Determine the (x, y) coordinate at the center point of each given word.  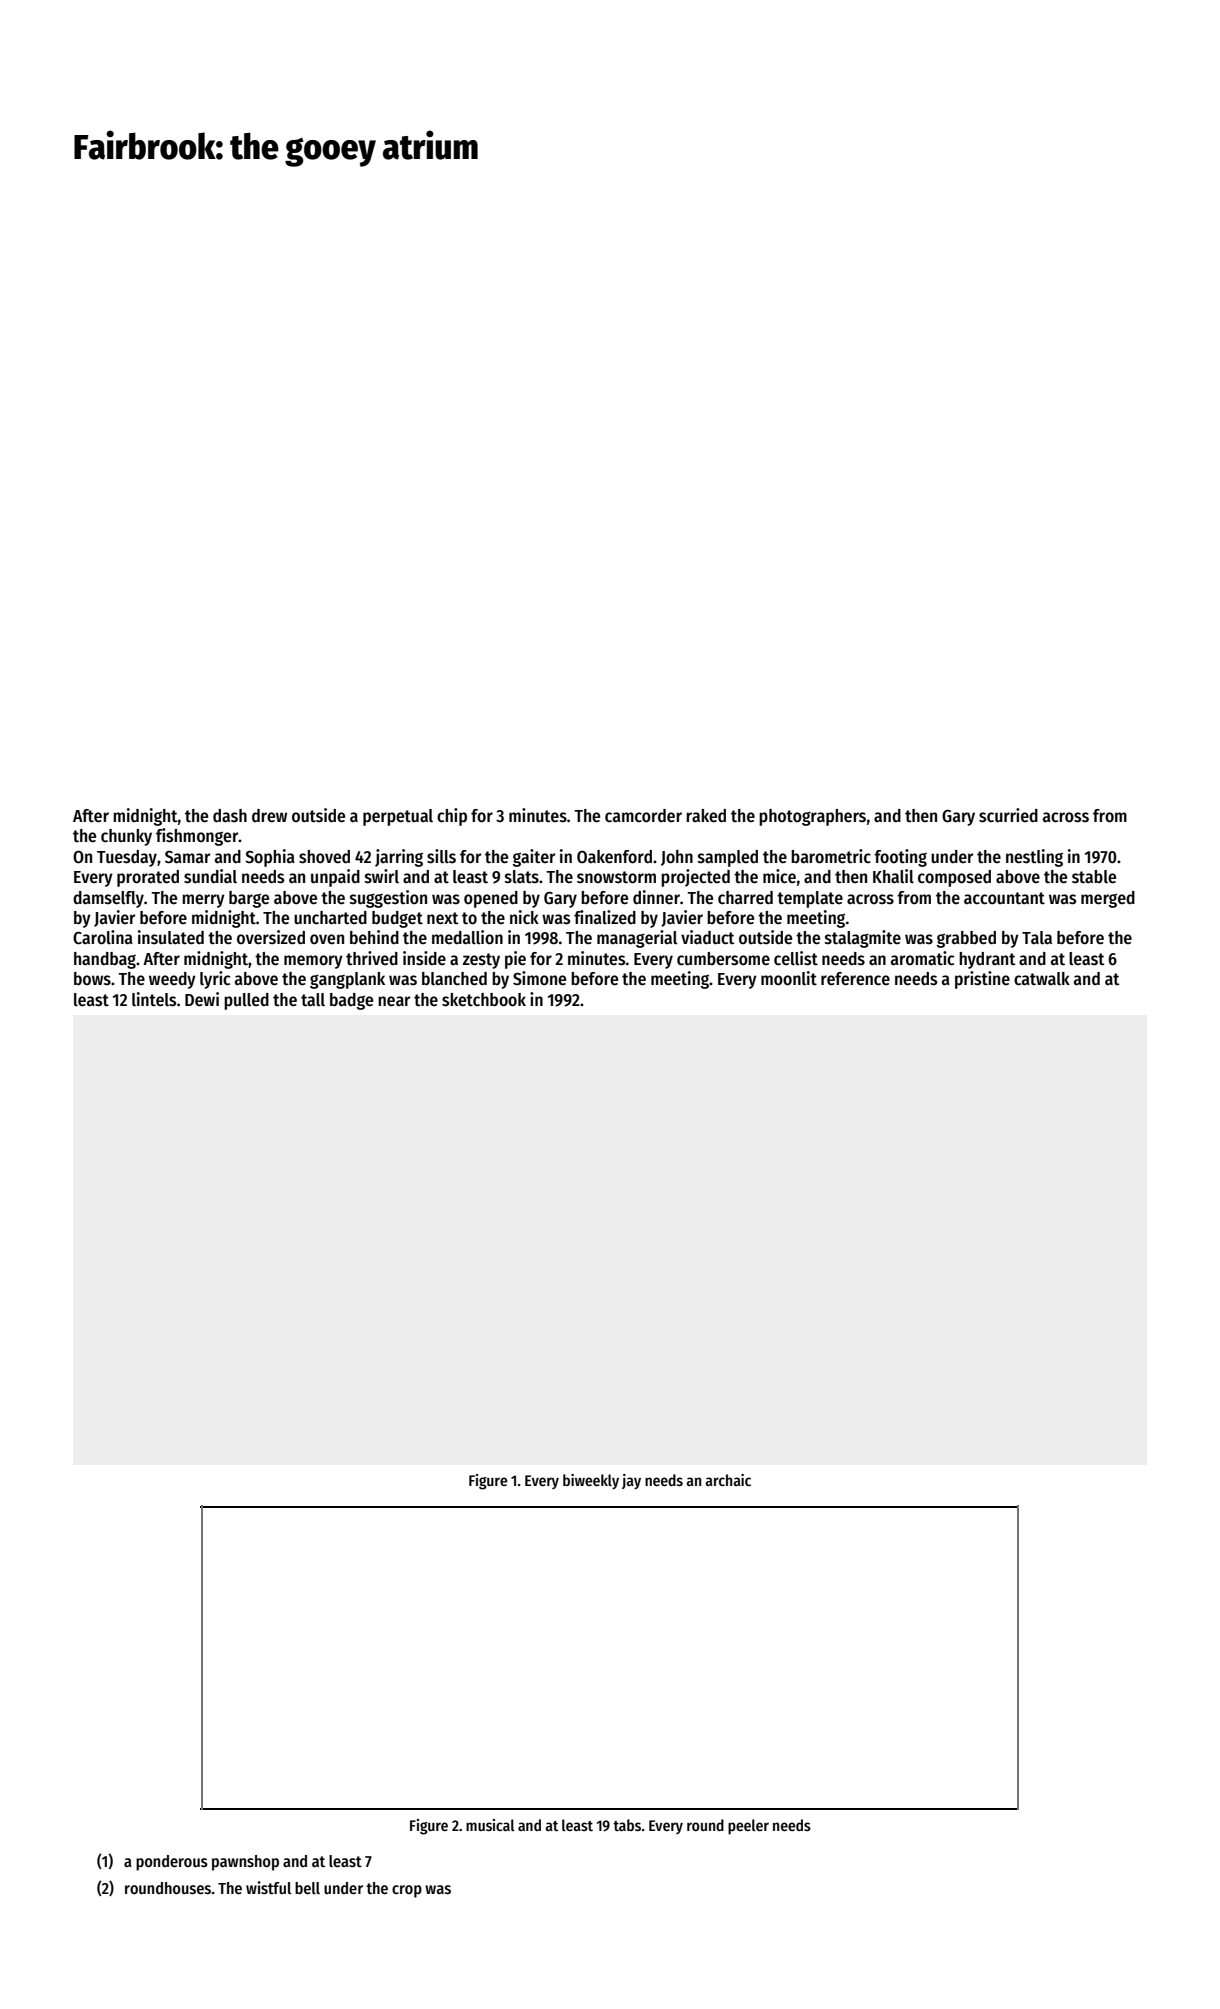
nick (524, 917)
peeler (748, 1827)
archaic (728, 1480)
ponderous (172, 1863)
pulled (246, 1001)
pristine (982, 980)
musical (490, 1825)
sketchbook (484, 1000)
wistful (268, 1888)
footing (900, 858)
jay (631, 1481)
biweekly (591, 1481)
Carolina (103, 937)
